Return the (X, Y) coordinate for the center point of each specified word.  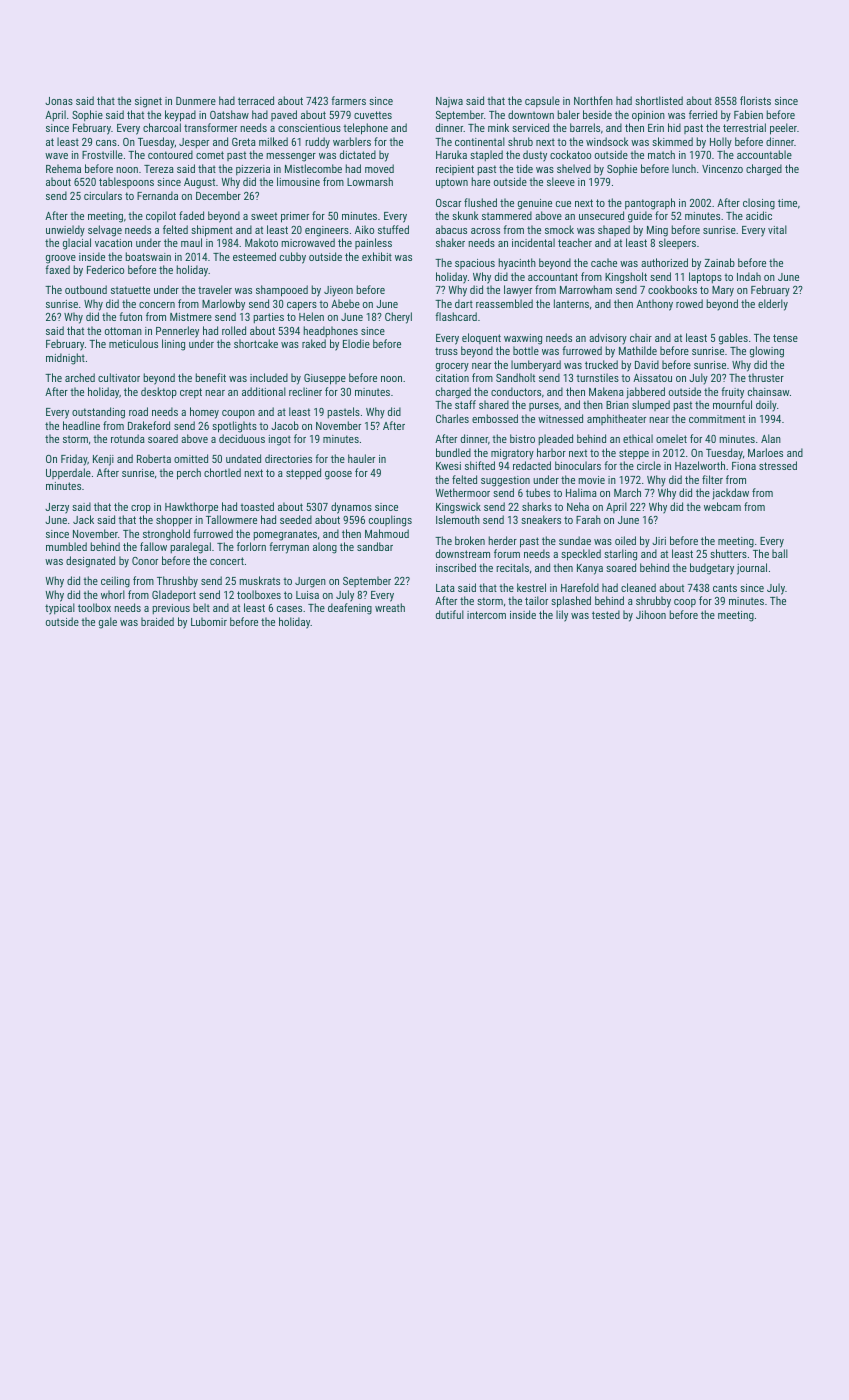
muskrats (259, 580)
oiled (625, 540)
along (325, 548)
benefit (210, 377)
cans (106, 143)
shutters (728, 553)
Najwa (449, 102)
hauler (361, 458)
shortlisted (659, 100)
